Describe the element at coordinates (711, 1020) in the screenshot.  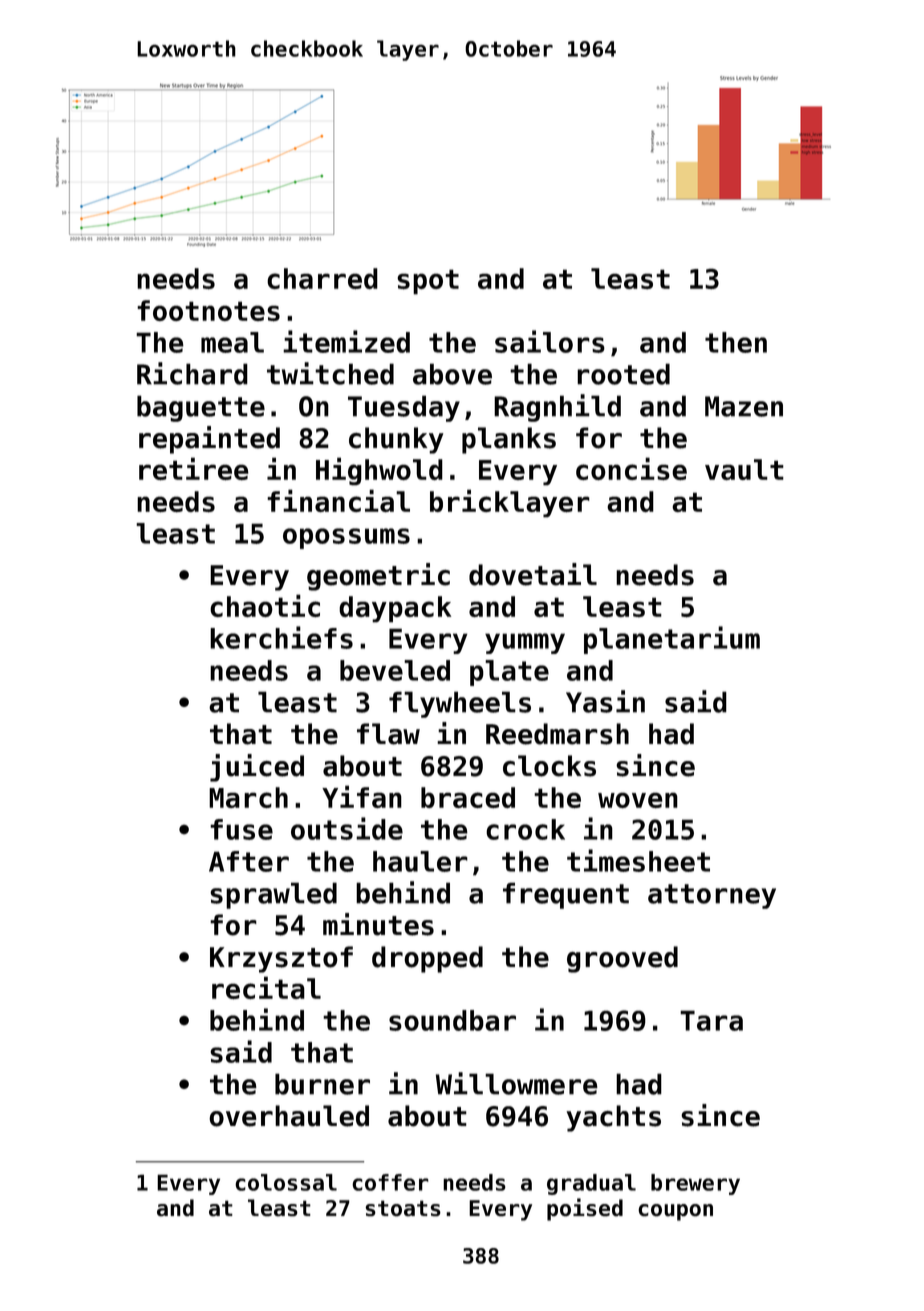
I see `Tara` at that location.
